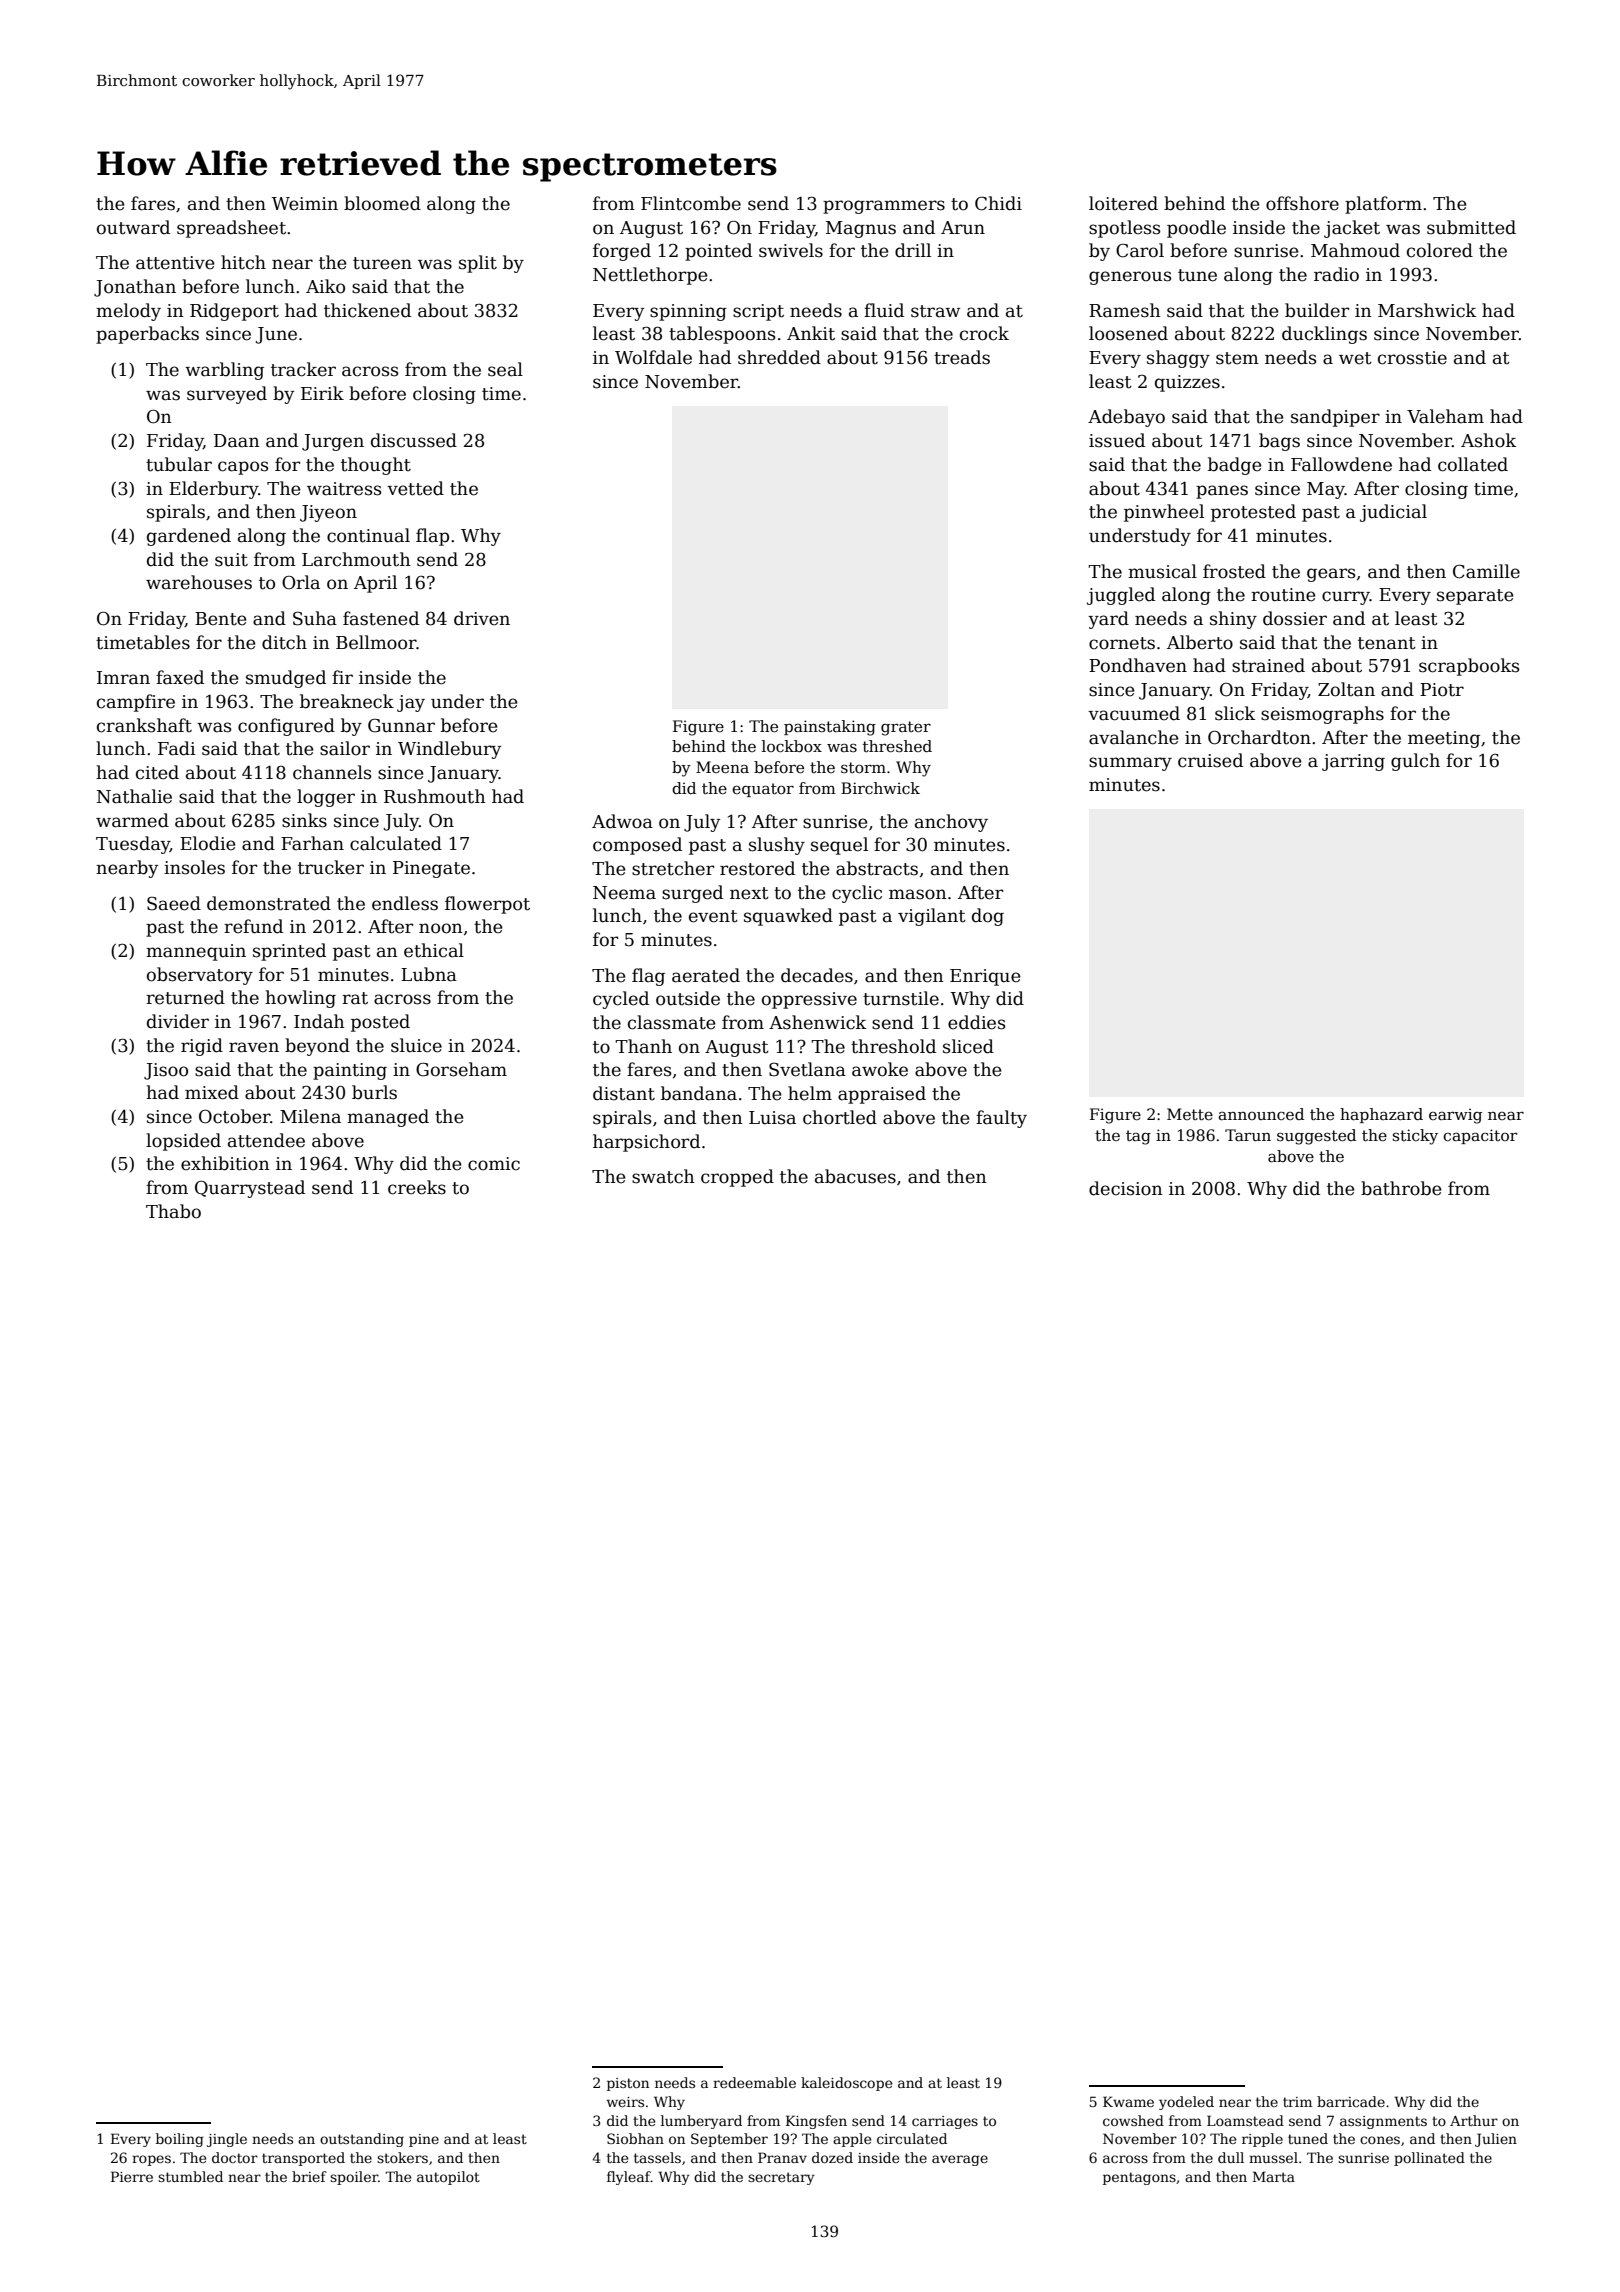  What do you see at coordinates (179, 464) in the page?
I see `tubular` at bounding box center [179, 464].
